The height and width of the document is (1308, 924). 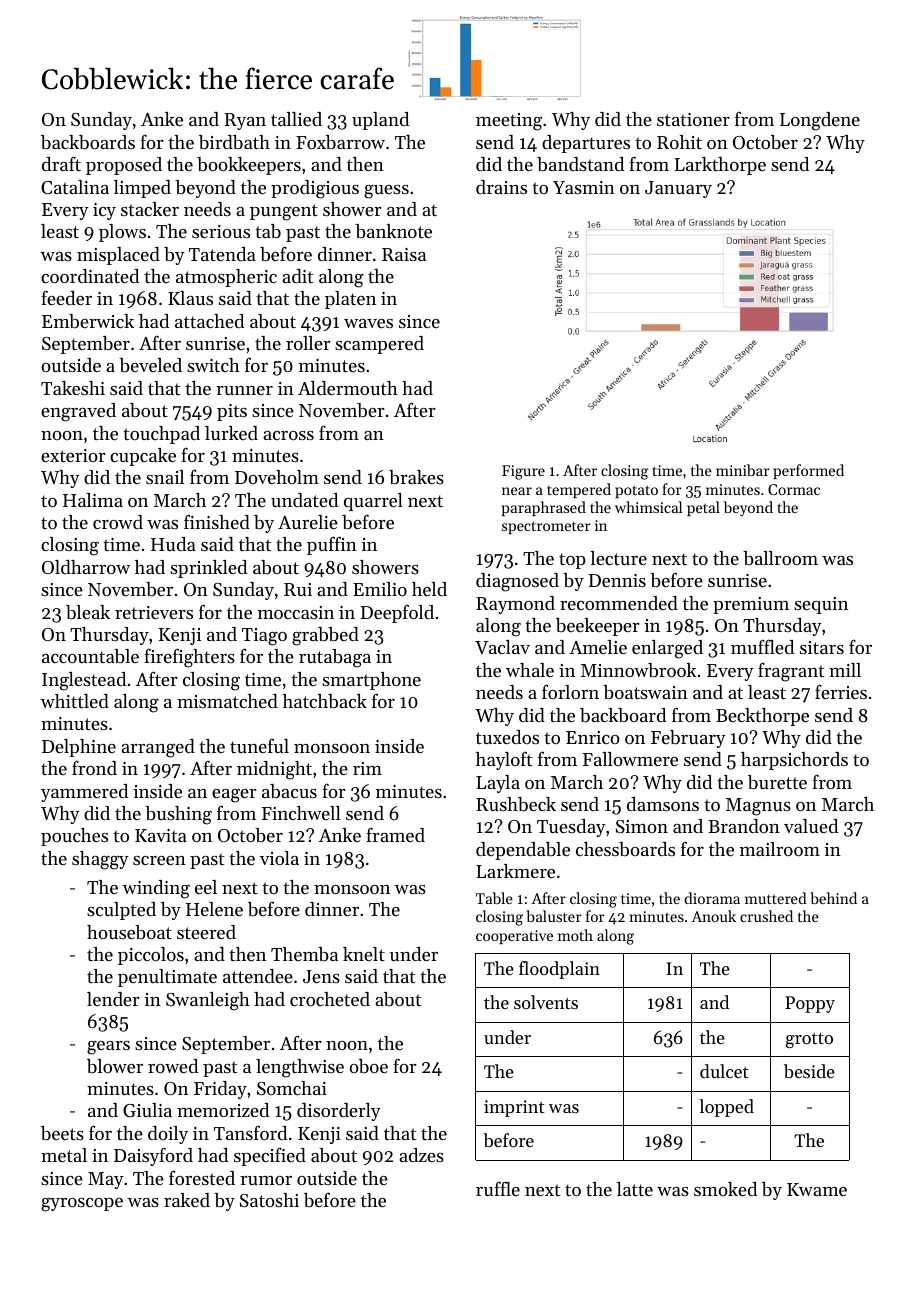 I want to click on engraved, so click(x=78, y=412).
